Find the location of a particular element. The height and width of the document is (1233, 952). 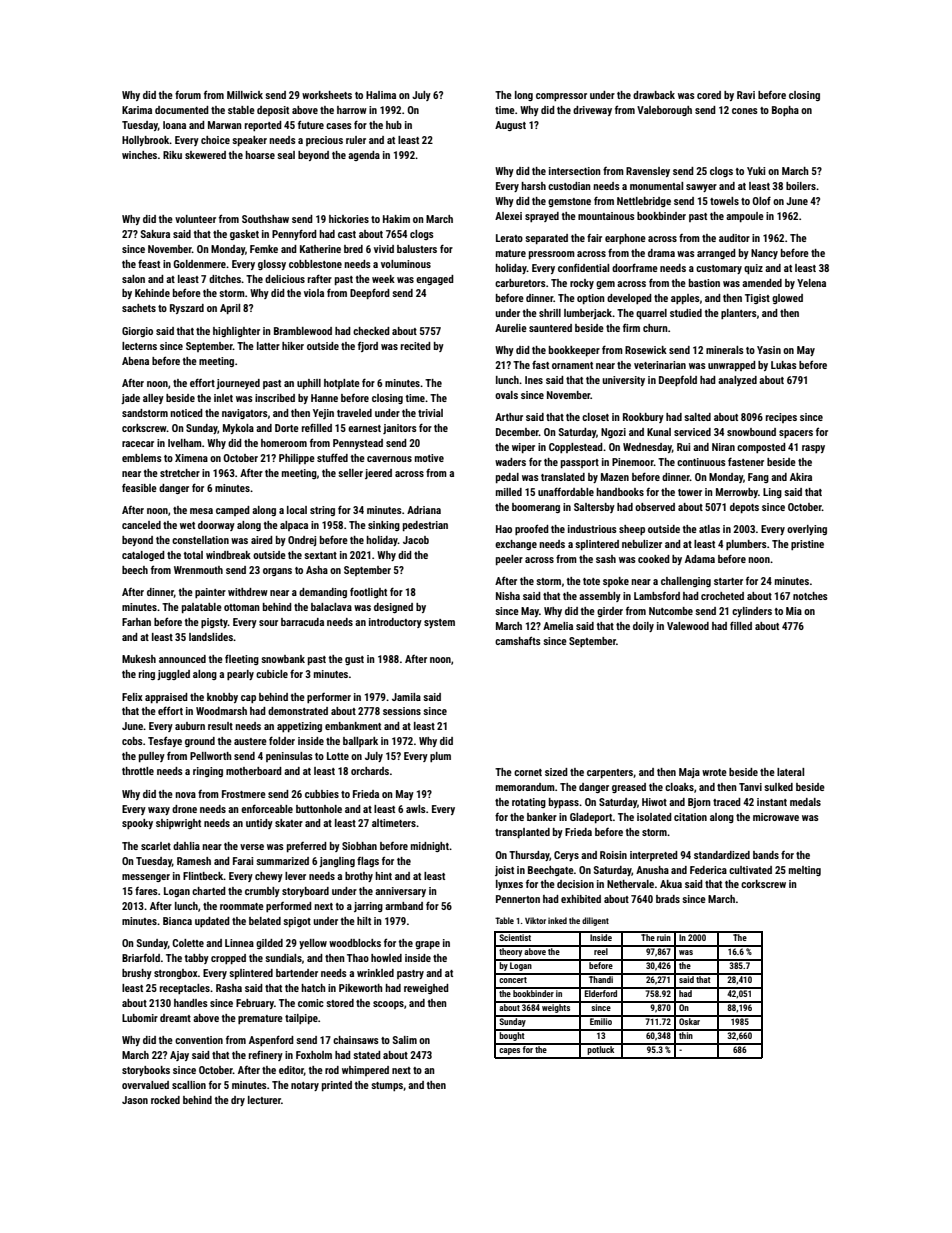

Arthur is located at coordinates (509, 417).
